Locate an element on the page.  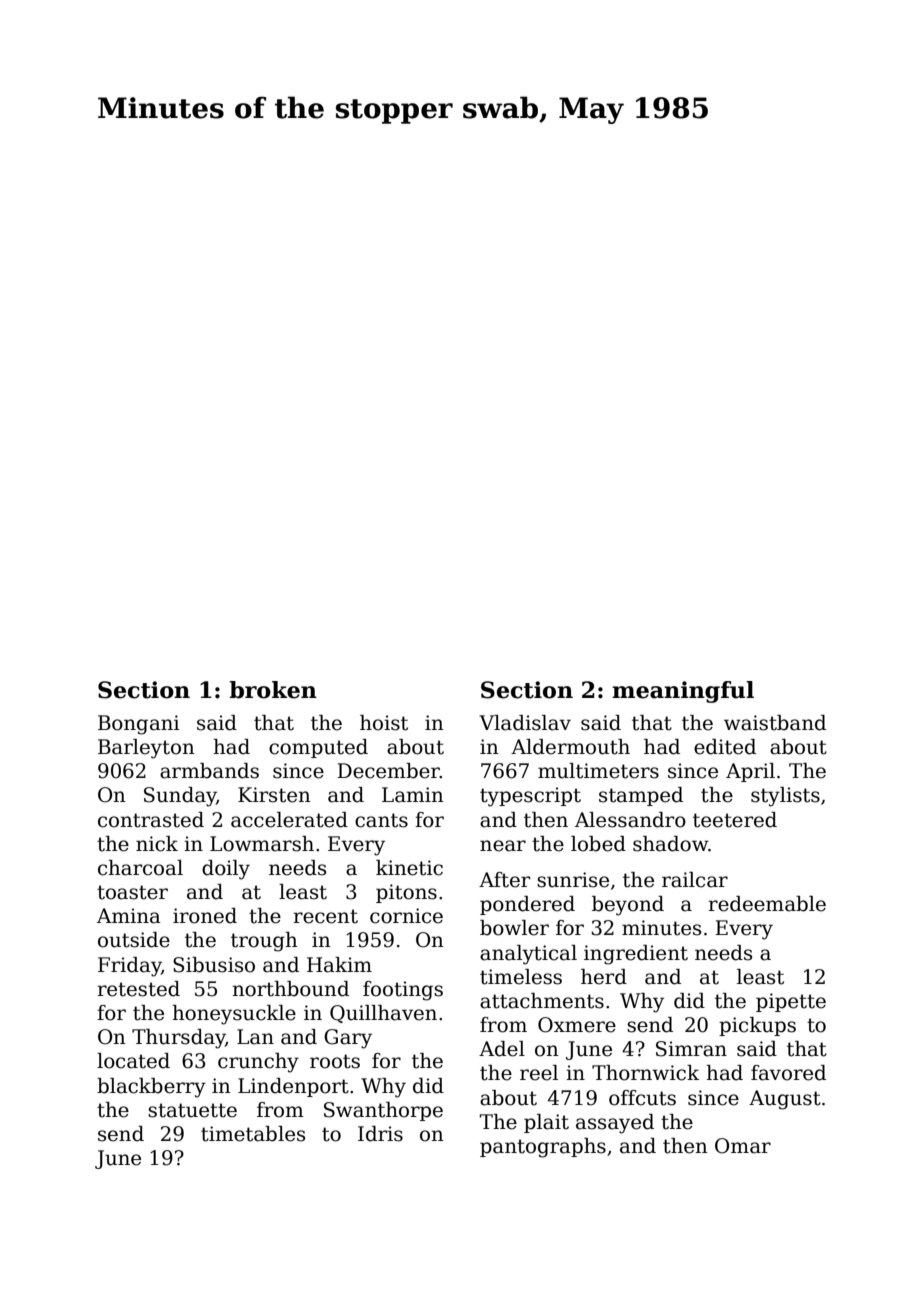
redeemable is located at coordinates (767, 904).
